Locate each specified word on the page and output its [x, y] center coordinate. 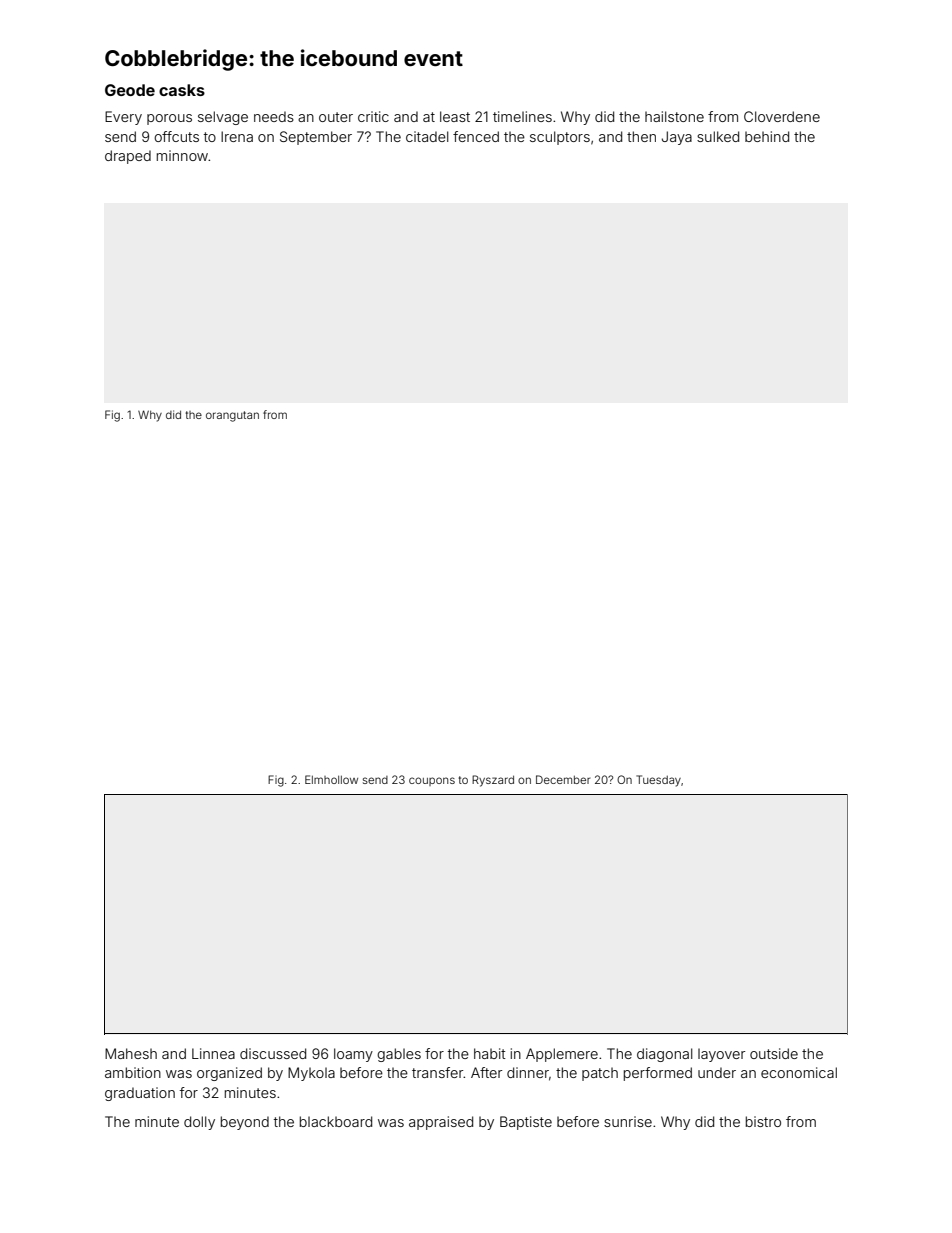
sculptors [560, 138]
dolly [199, 1123]
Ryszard [493, 781]
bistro [763, 1121]
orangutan [232, 416]
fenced [476, 136]
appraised [441, 1123]
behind [767, 136]
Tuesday [658, 781]
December [563, 779]
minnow [182, 155]
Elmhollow [331, 779]
